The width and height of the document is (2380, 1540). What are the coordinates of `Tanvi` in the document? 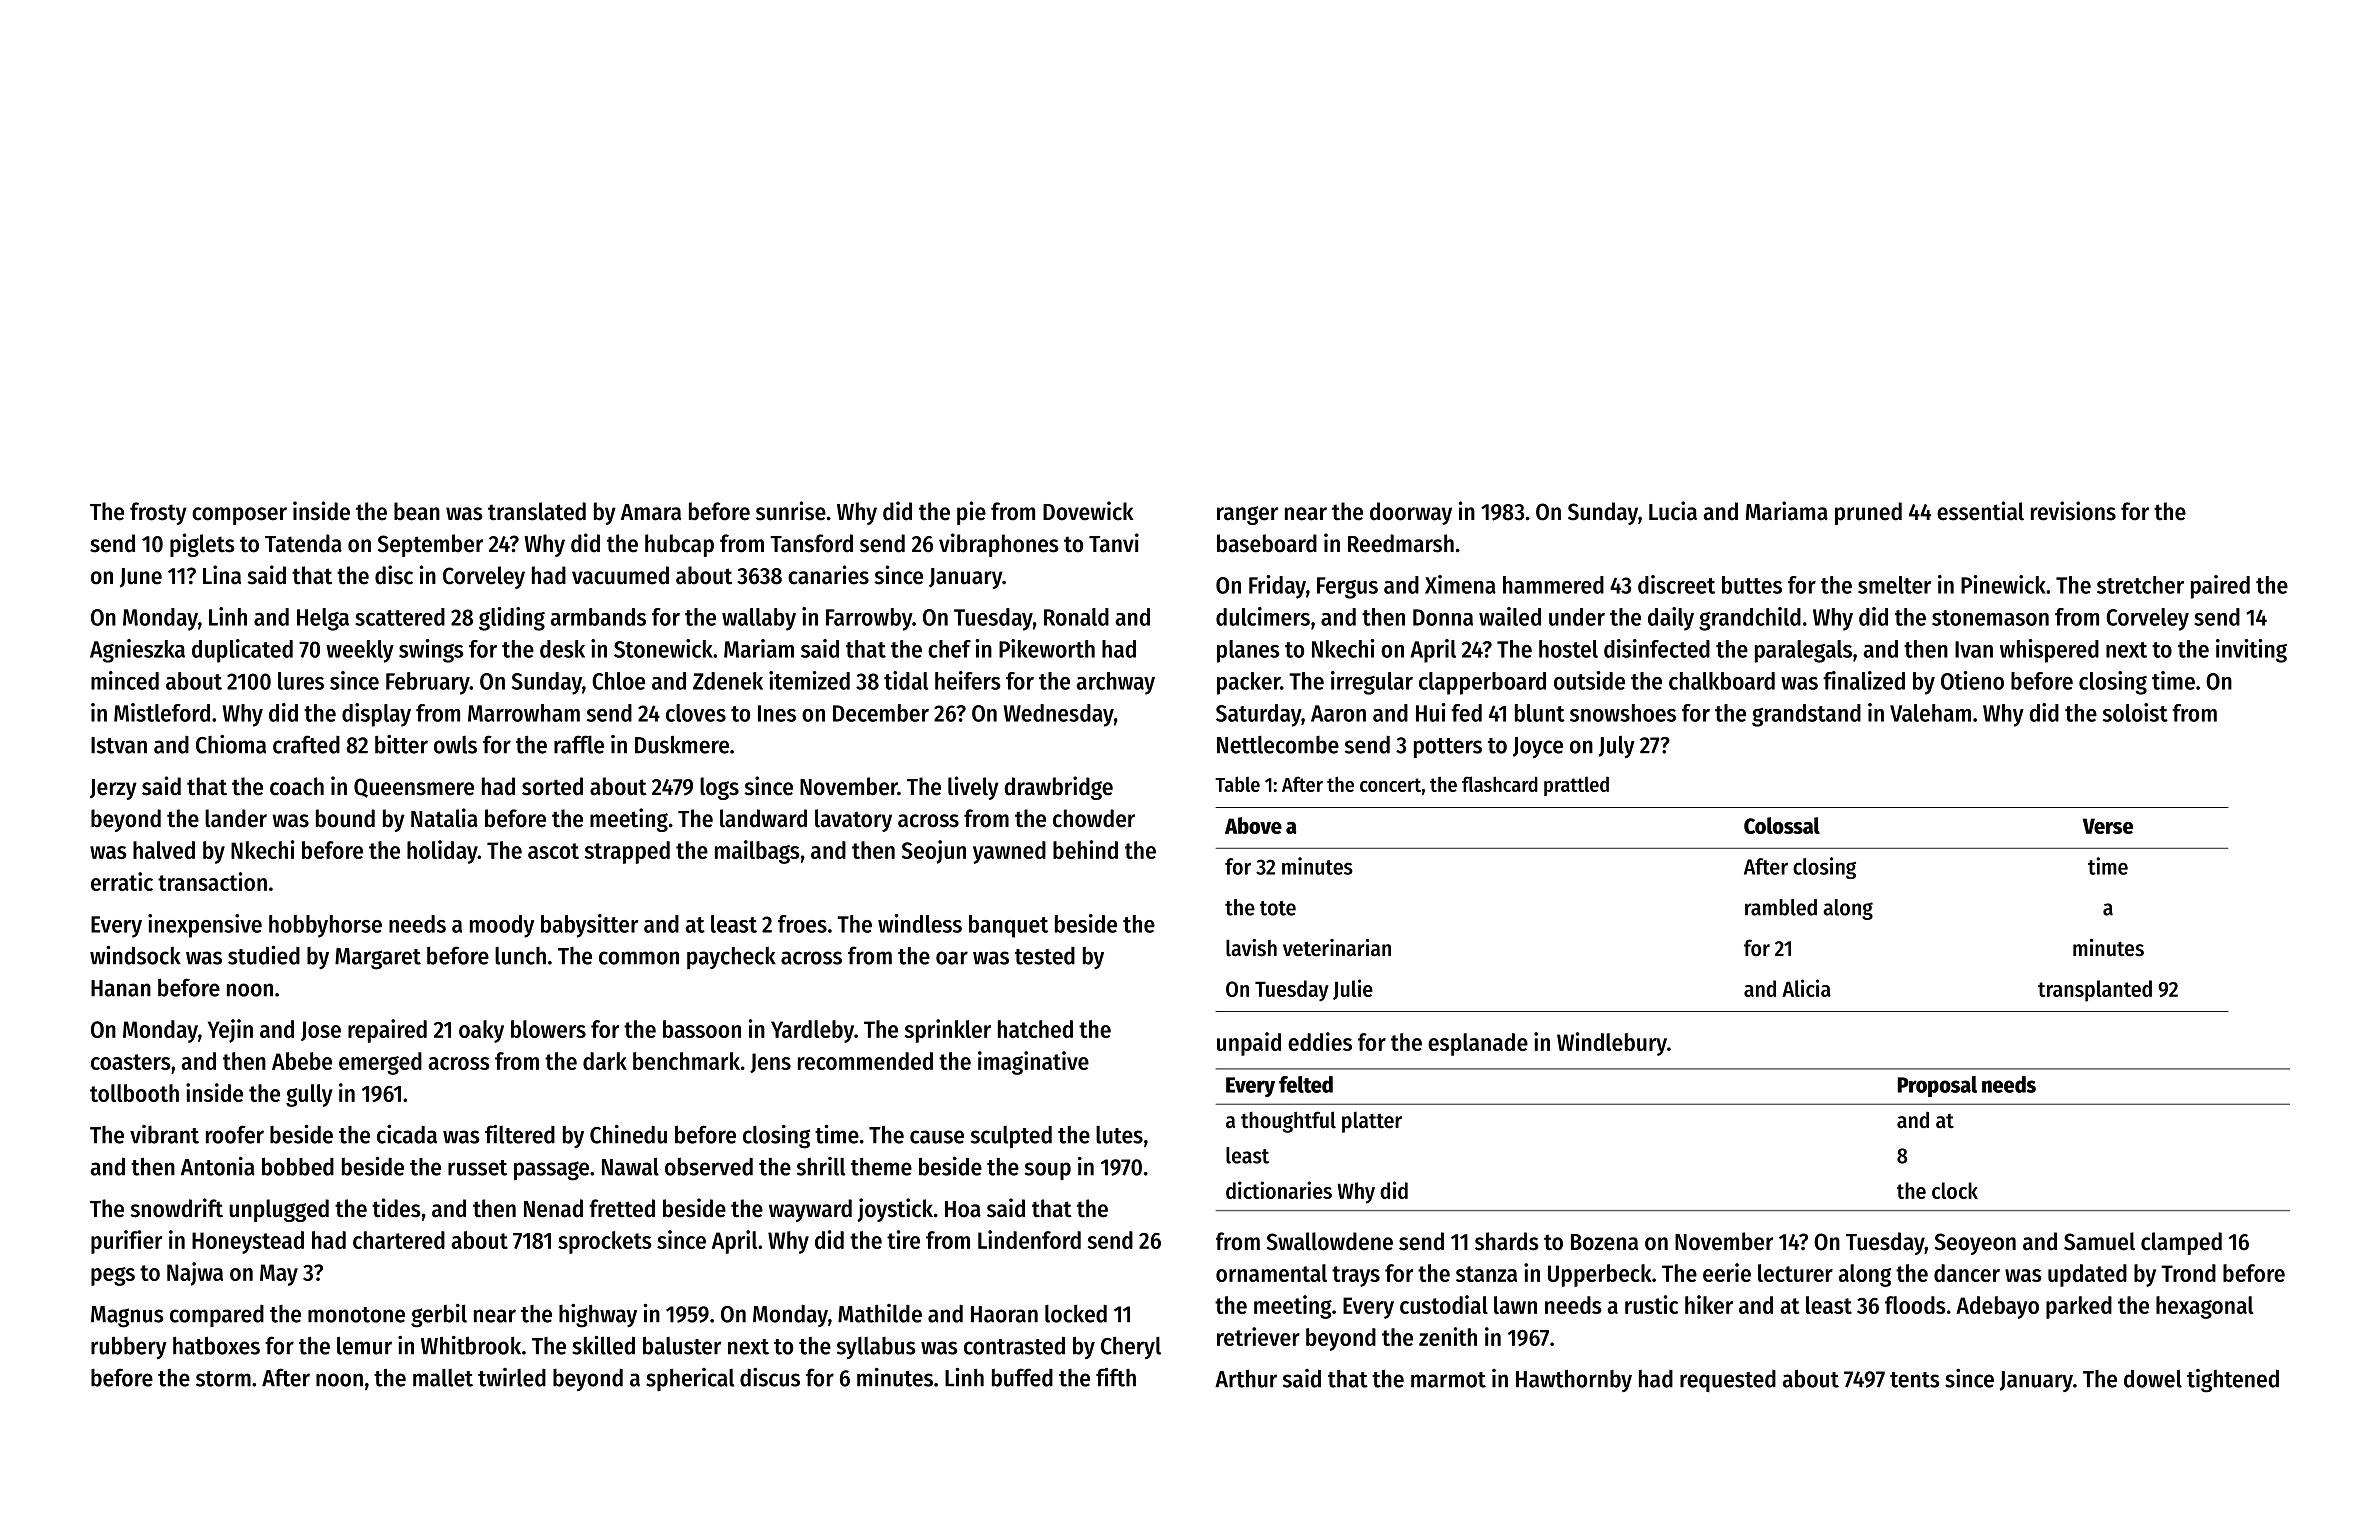 It's located at (1114, 543).
